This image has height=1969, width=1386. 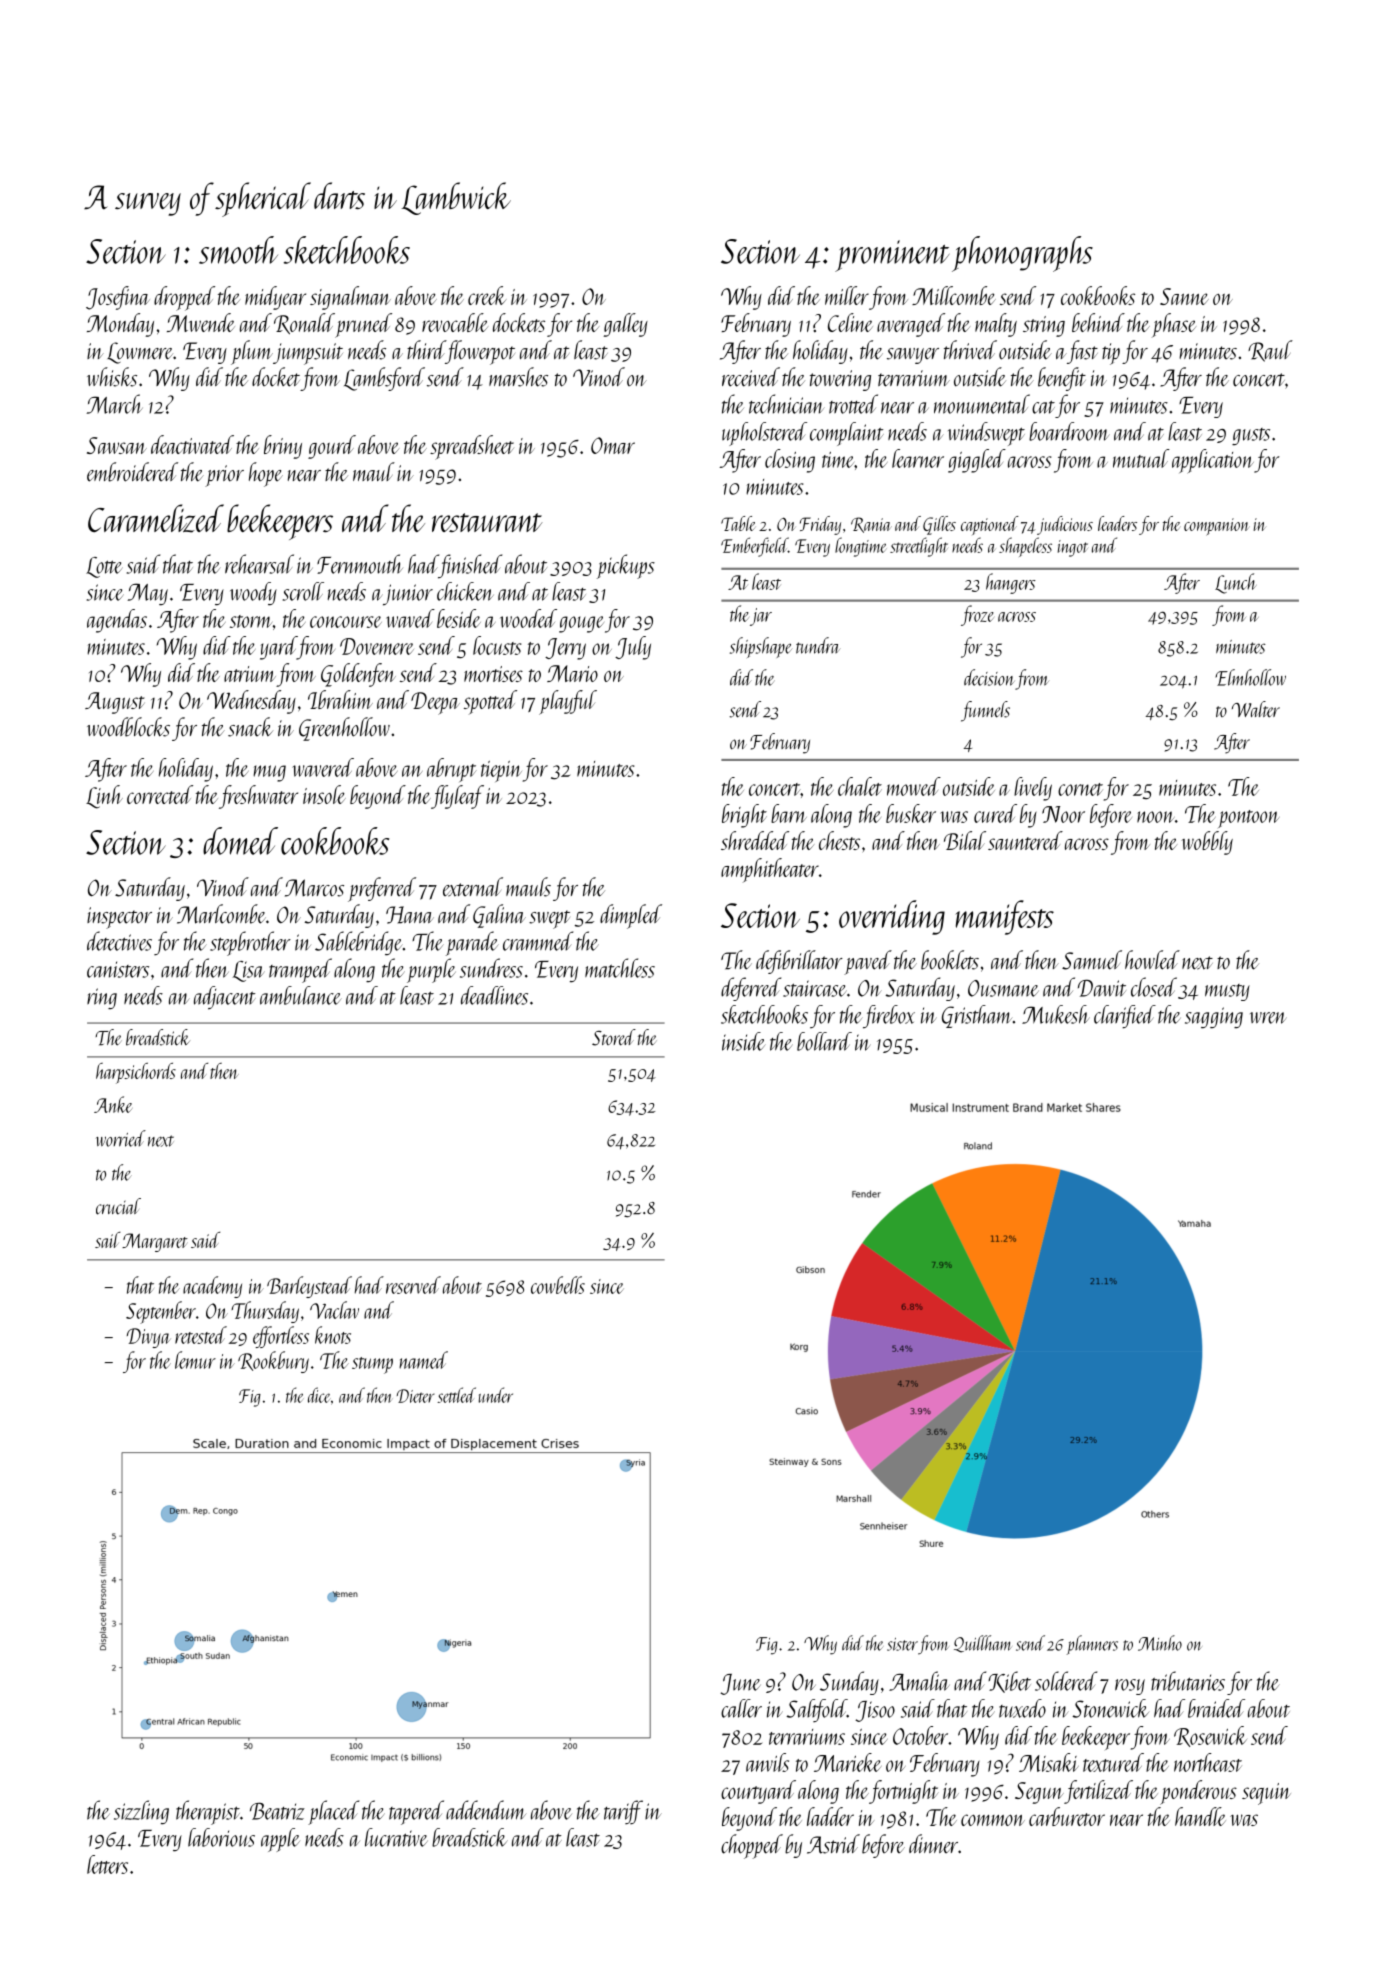 What do you see at coordinates (324, 794) in the image?
I see `insole` at bounding box center [324, 794].
